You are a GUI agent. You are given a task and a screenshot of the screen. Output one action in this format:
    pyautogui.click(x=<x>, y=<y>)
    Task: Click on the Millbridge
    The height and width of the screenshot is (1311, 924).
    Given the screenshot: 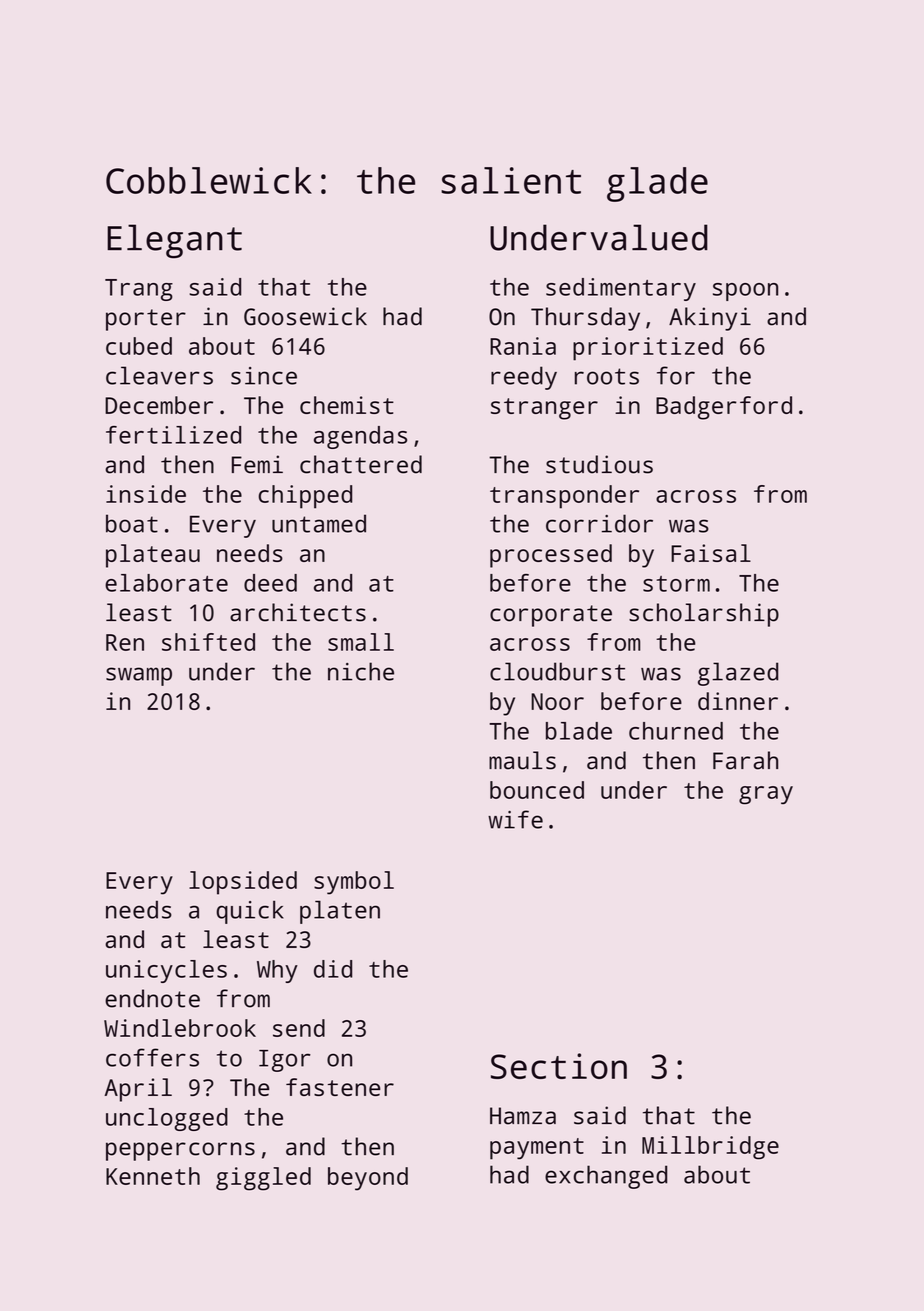 What is the action you would take?
    pyautogui.click(x=710, y=1148)
